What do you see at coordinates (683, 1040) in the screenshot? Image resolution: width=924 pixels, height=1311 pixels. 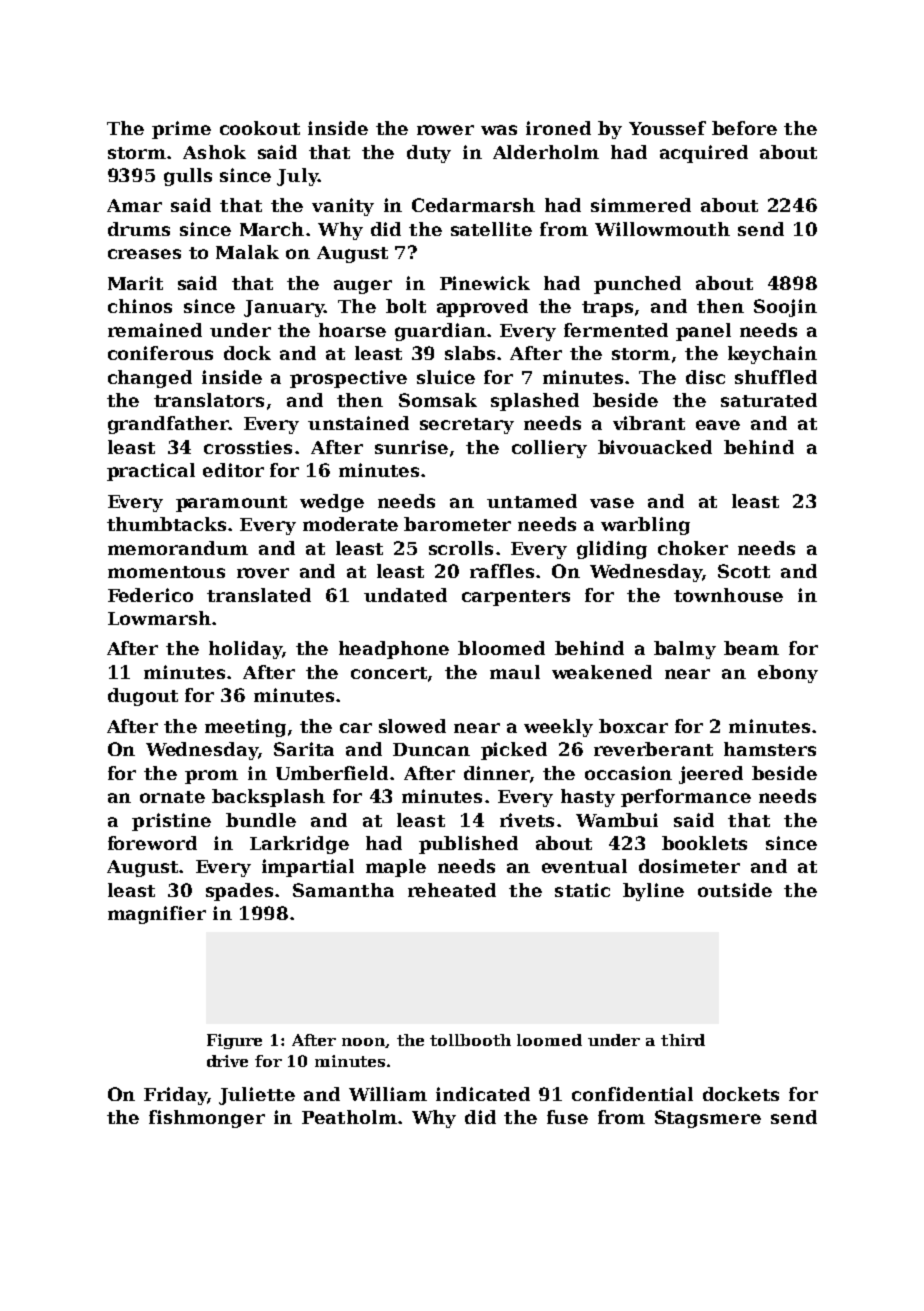 I see `third` at bounding box center [683, 1040].
